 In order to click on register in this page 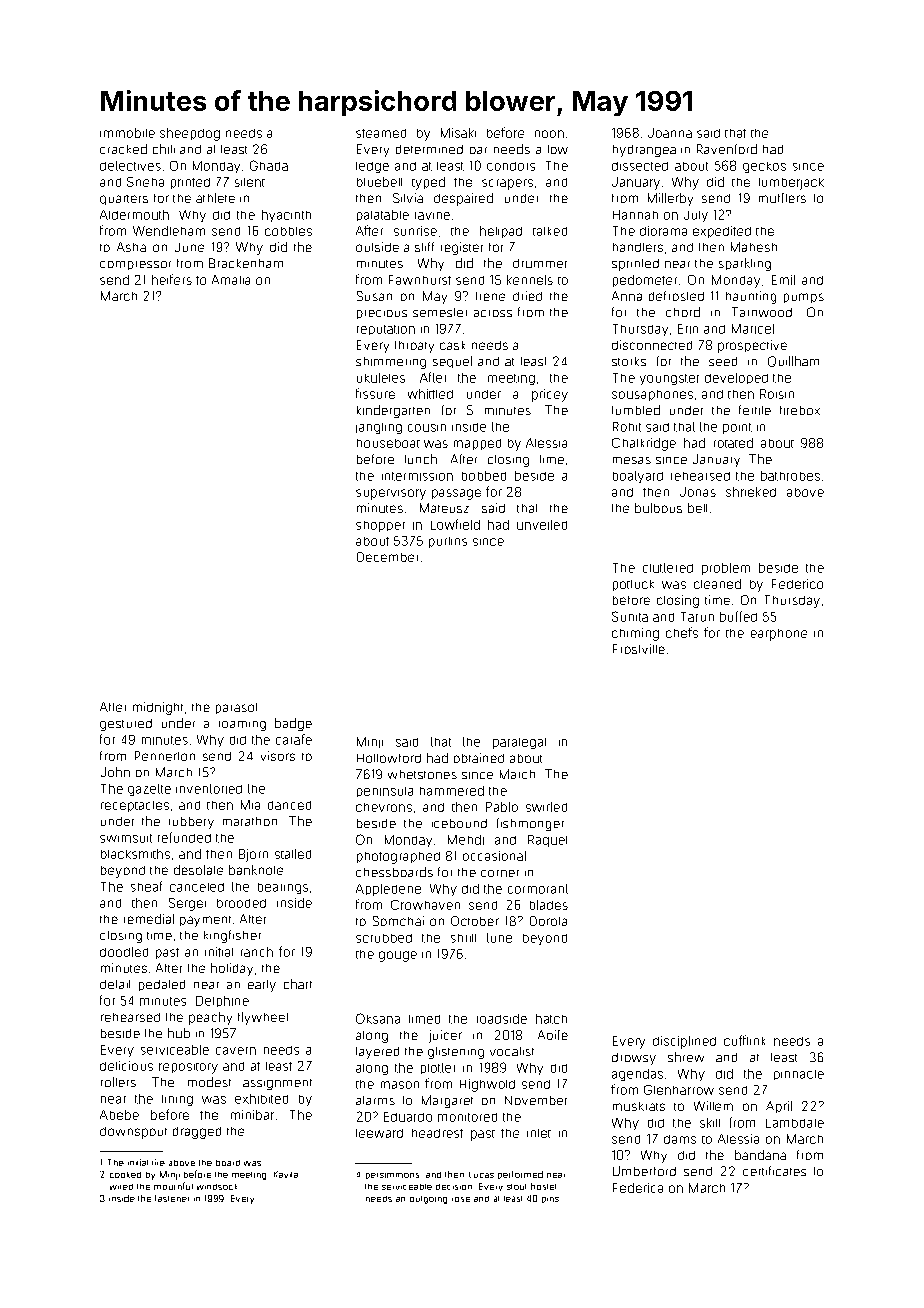, I will do `click(462, 248)`.
